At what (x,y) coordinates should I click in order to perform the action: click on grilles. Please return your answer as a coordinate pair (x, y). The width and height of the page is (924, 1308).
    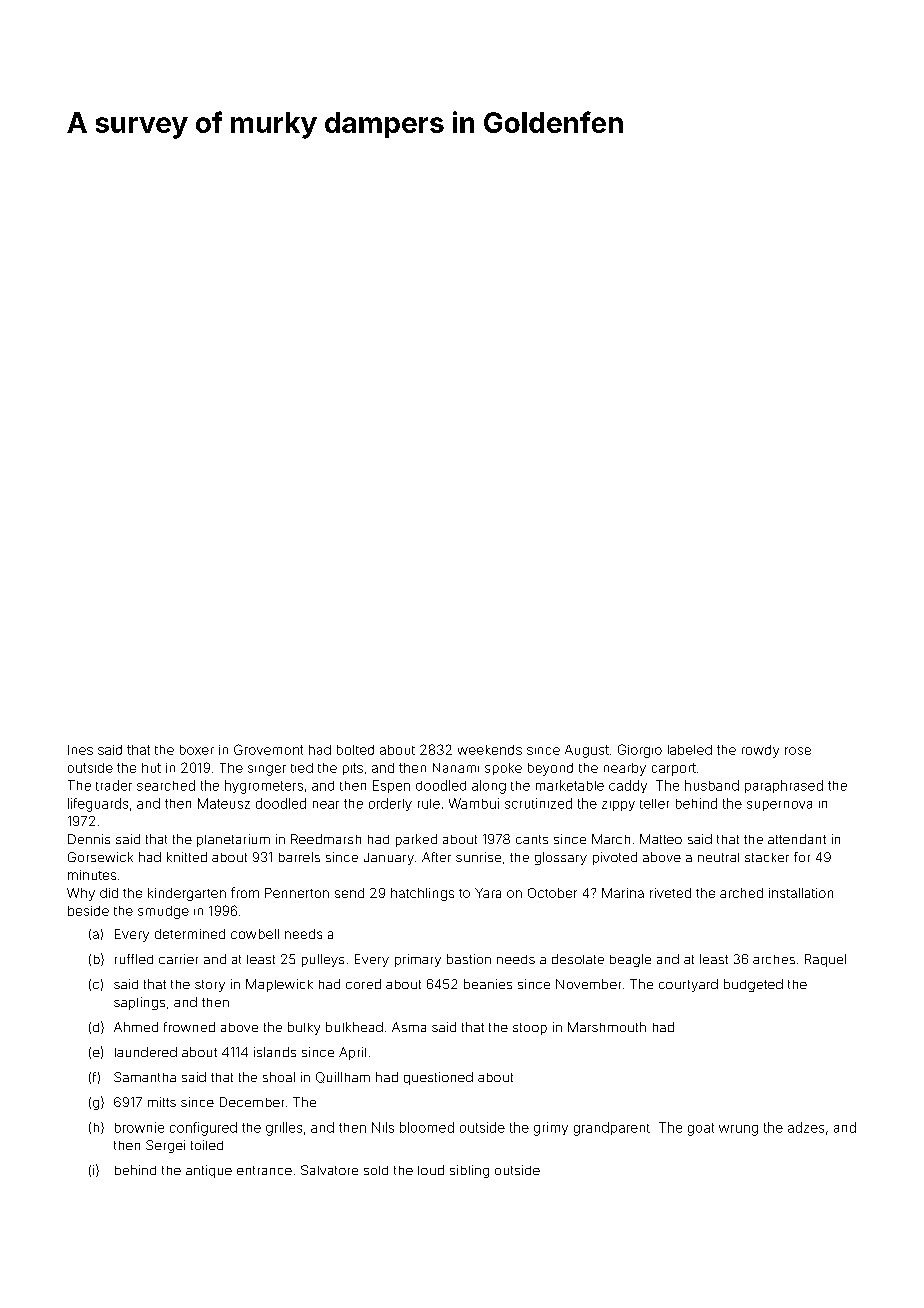
    Looking at the image, I should click on (284, 1129).
